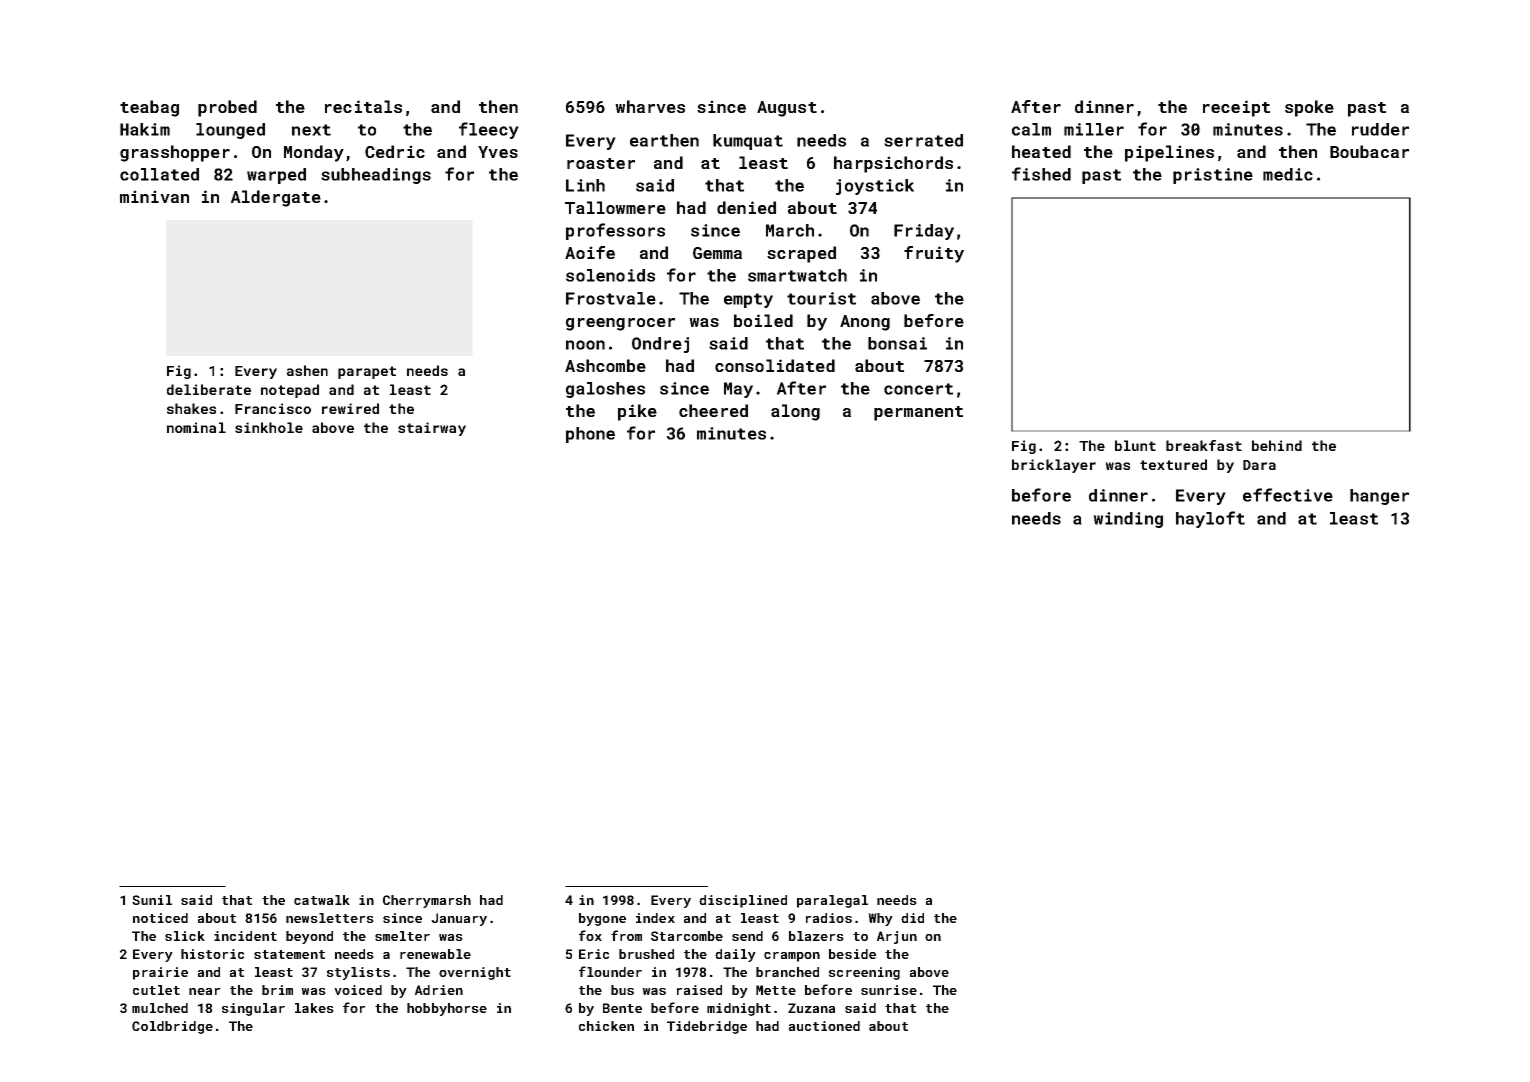 The image size is (1530, 1082). What do you see at coordinates (427, 901) in the document?
I see `Cherrymarsh` at bounding box center [427, 901].
